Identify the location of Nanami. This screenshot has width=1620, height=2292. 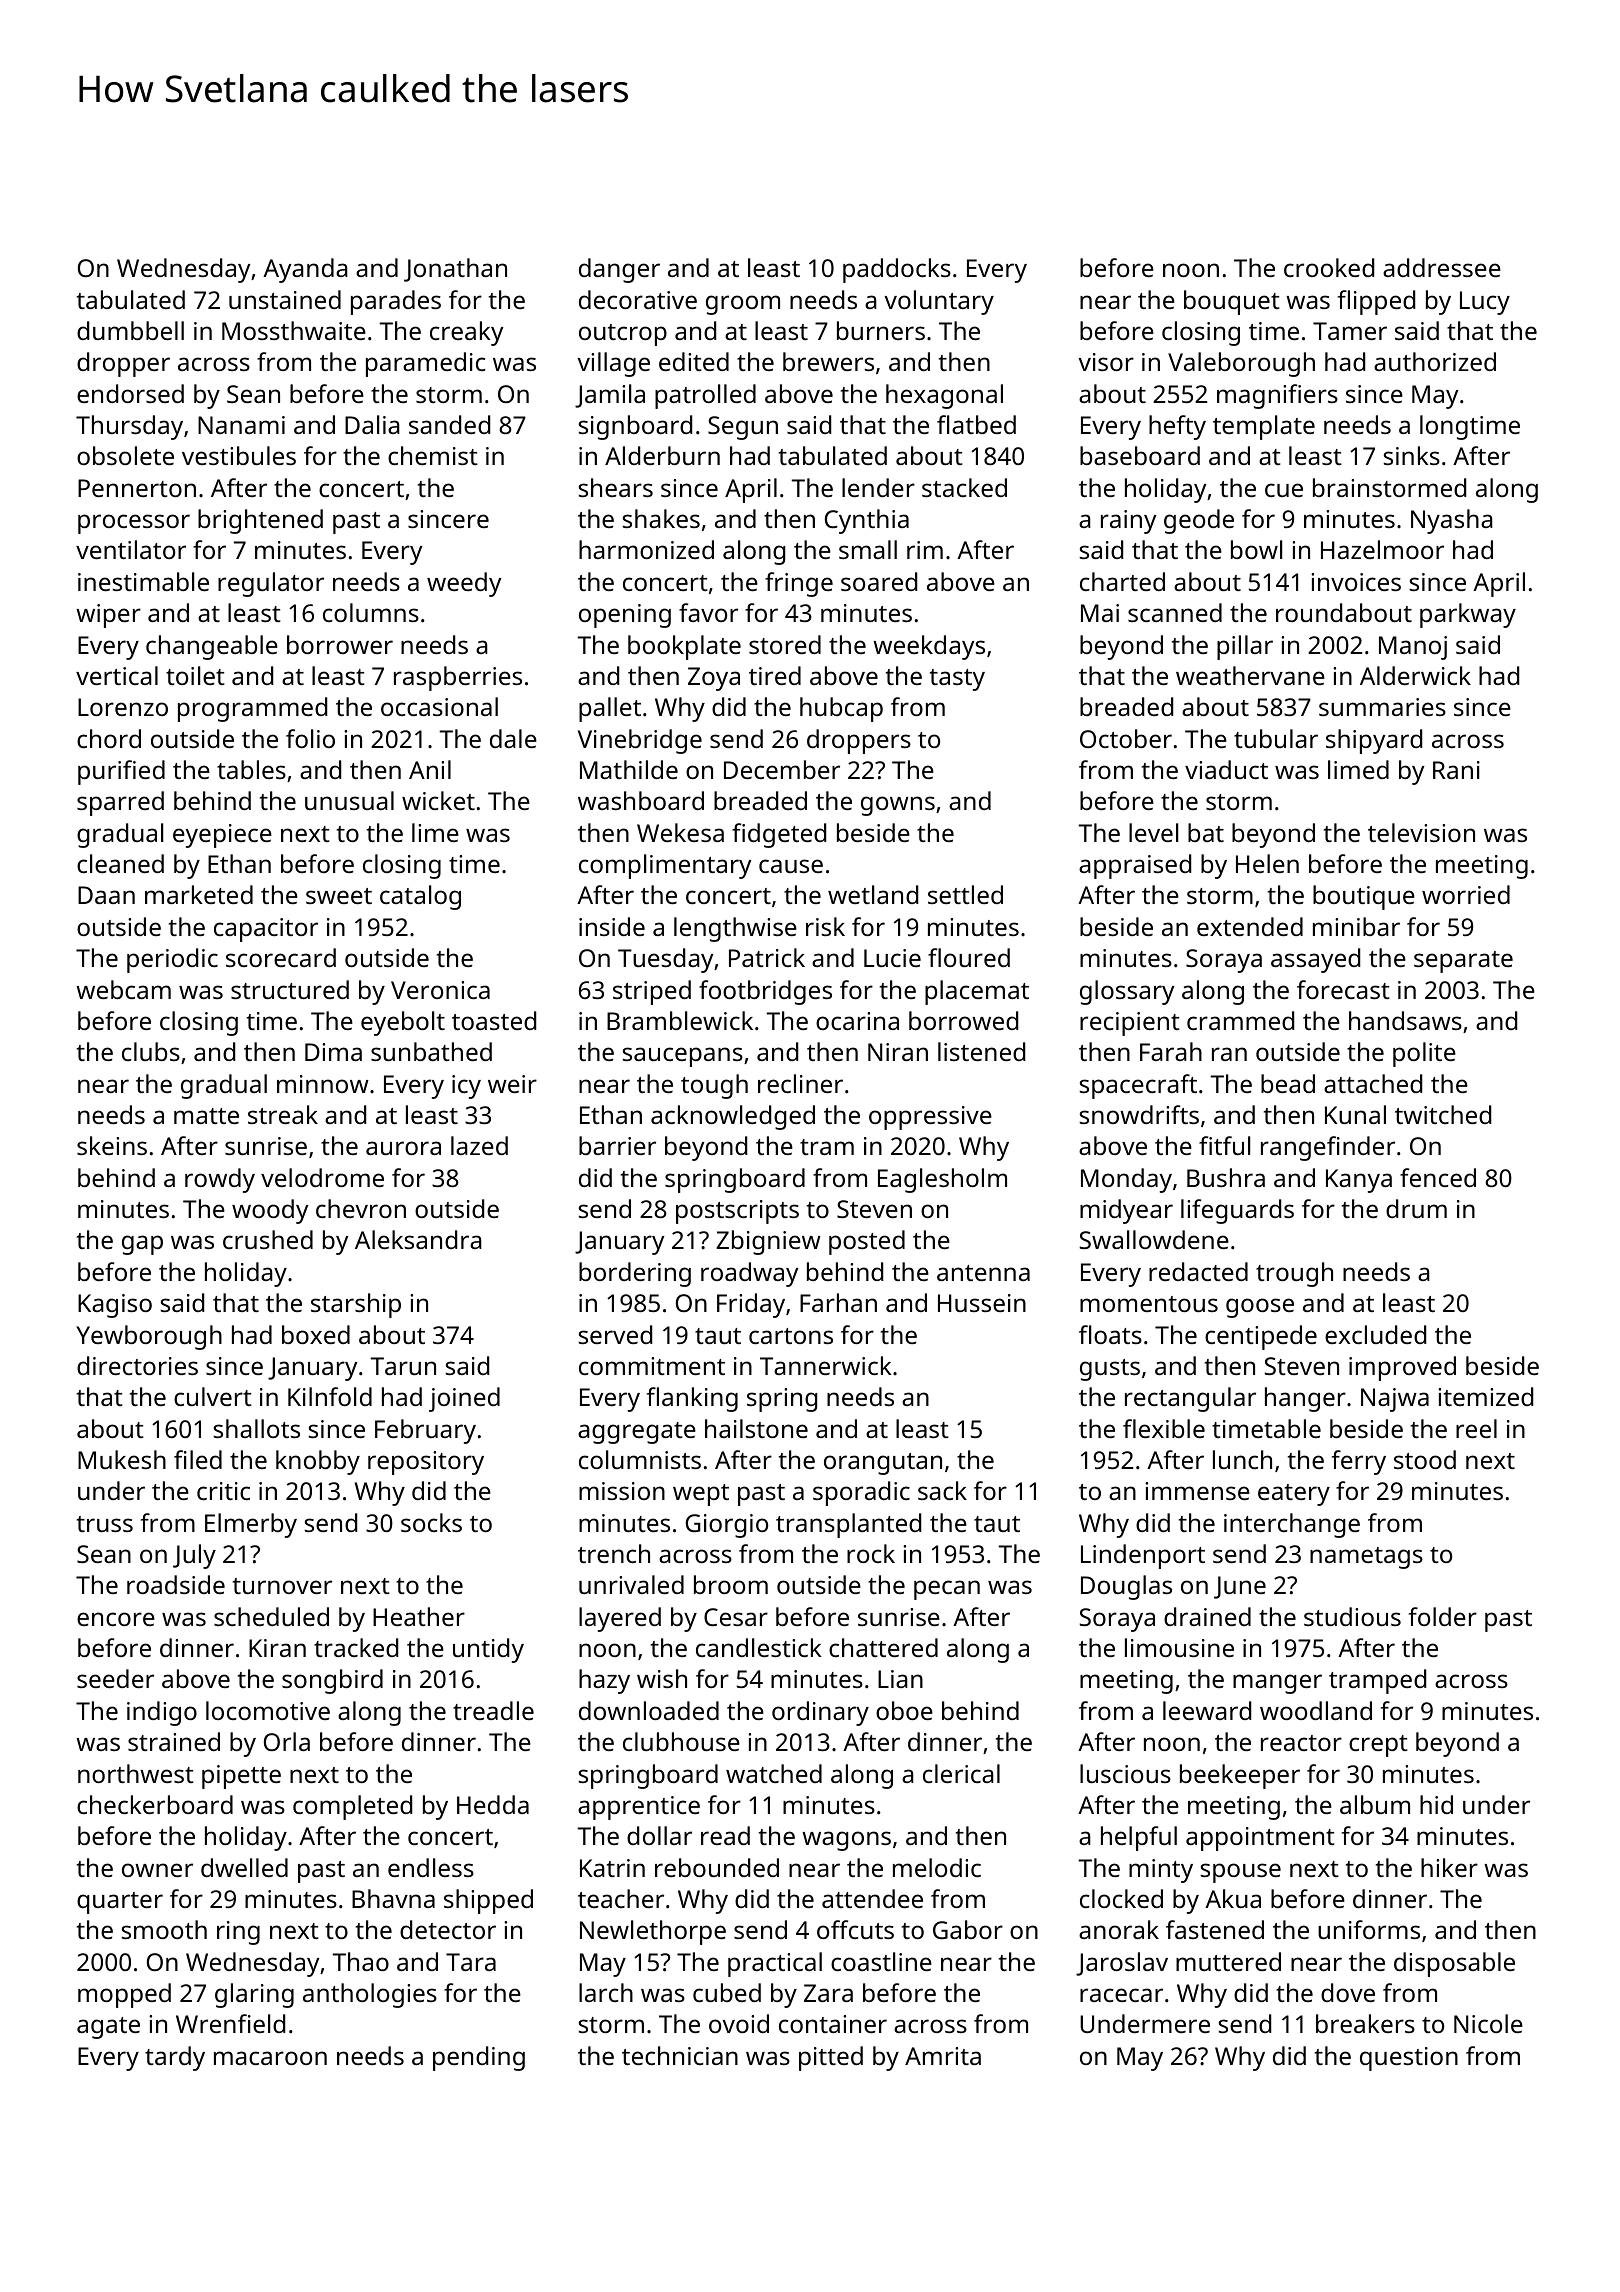
(241, 425).
